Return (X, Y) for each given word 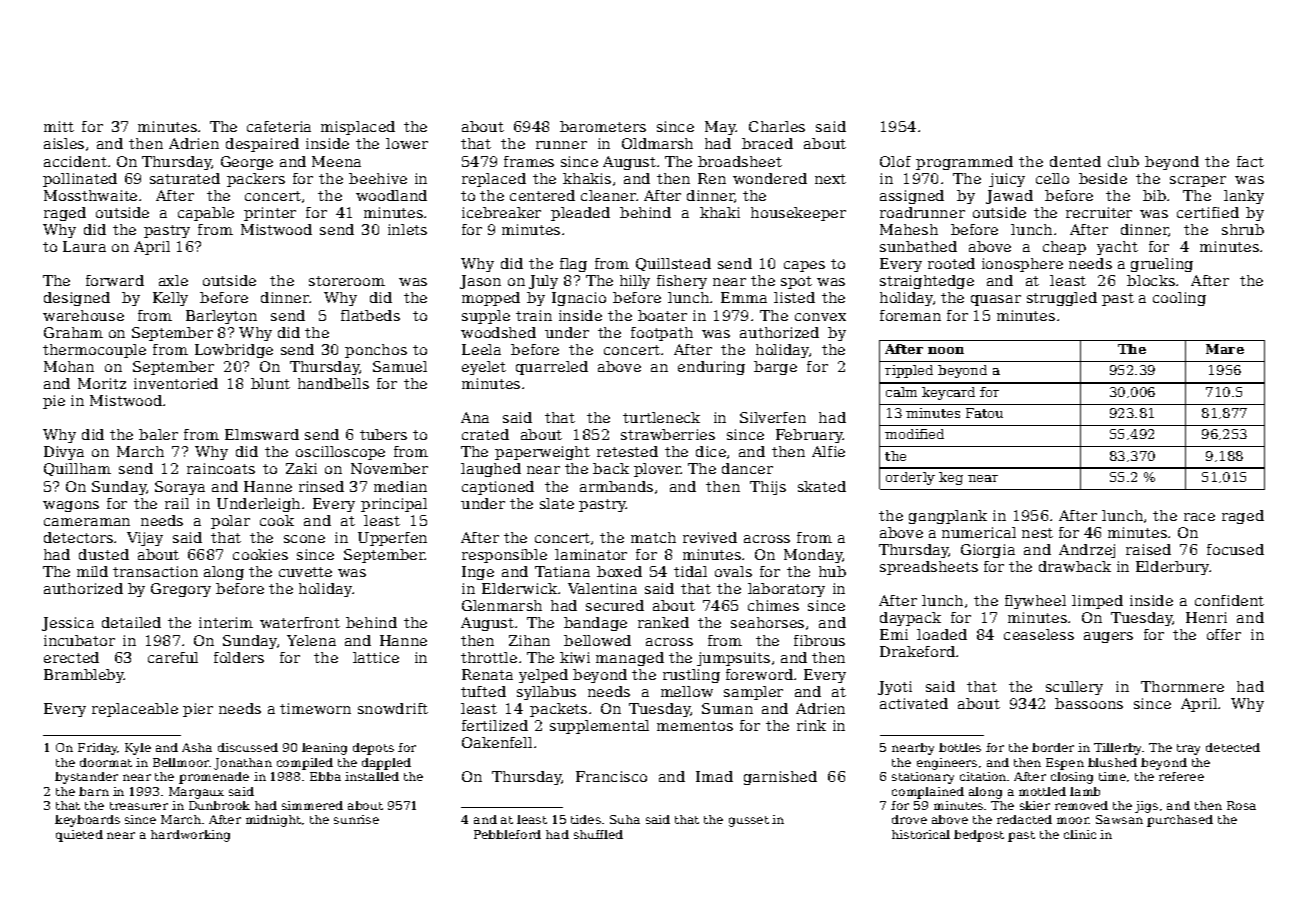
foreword (759, 674)
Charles (777, 126)
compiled (305, 764)
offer (1224, 634)
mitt (59, 126)
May (720, 128)
